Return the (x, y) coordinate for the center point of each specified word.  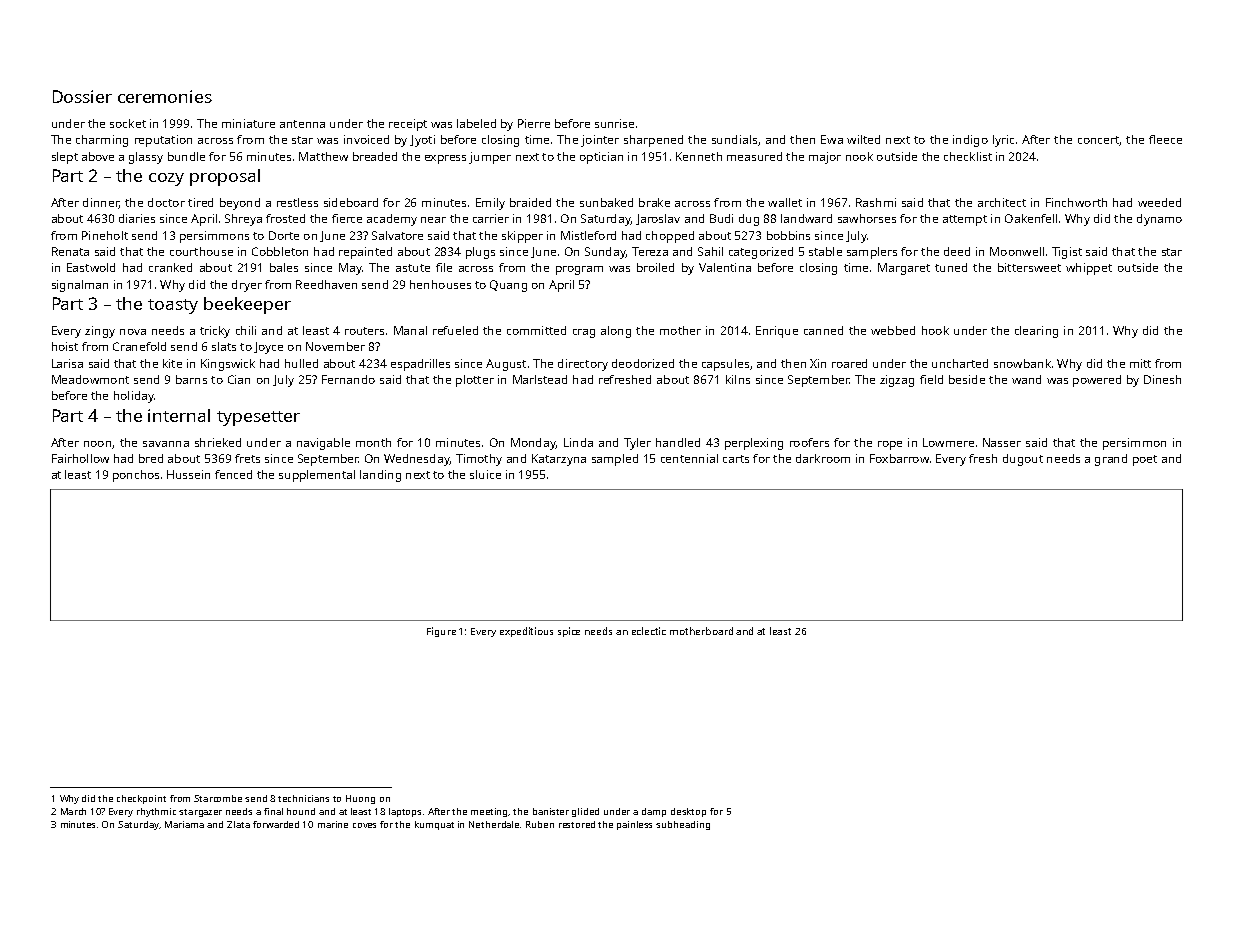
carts (736, 459)
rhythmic (156, 812)
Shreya (243, 220)
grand (1111, 460)
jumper (490, 158)
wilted (863, 139)
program (579, 270)
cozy (166, 179)
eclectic (649, 631)
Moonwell (1017, 251)
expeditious (526, 632)
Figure (441, 632)
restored (577, 824)
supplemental (317, 476)
